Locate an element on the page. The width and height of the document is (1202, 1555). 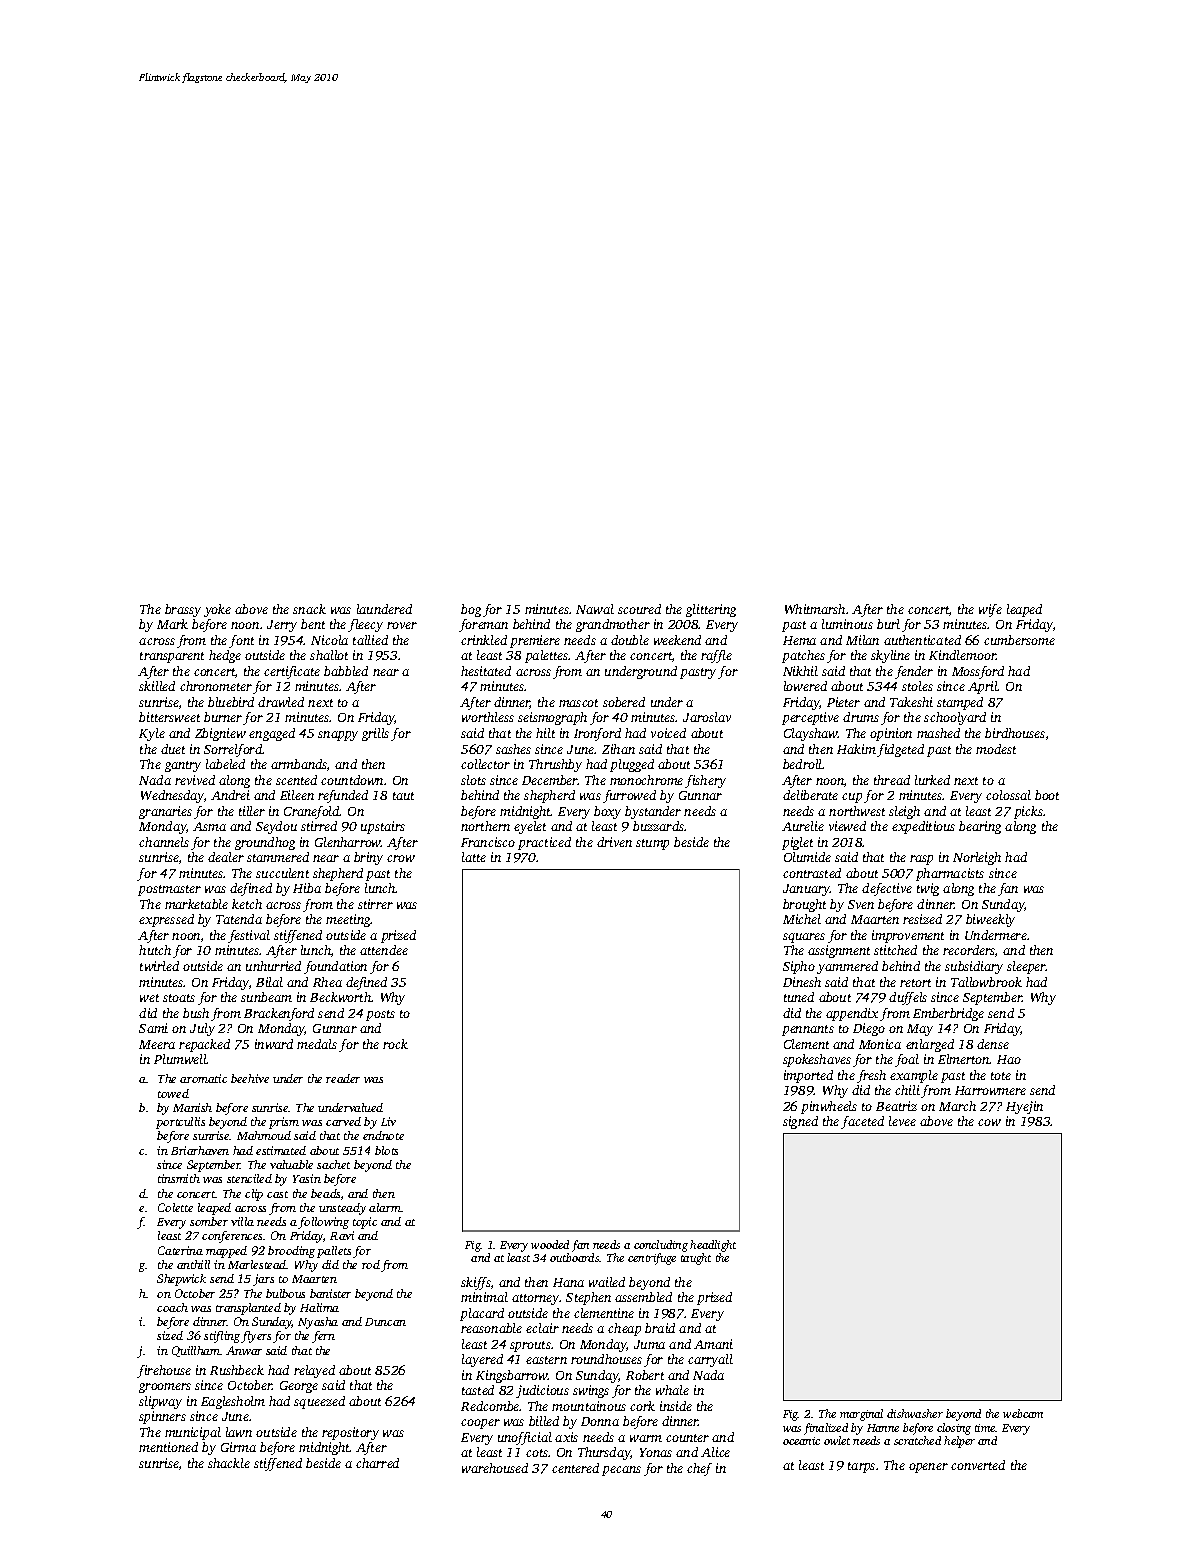
medals is located at coordinates (317, 1044).
